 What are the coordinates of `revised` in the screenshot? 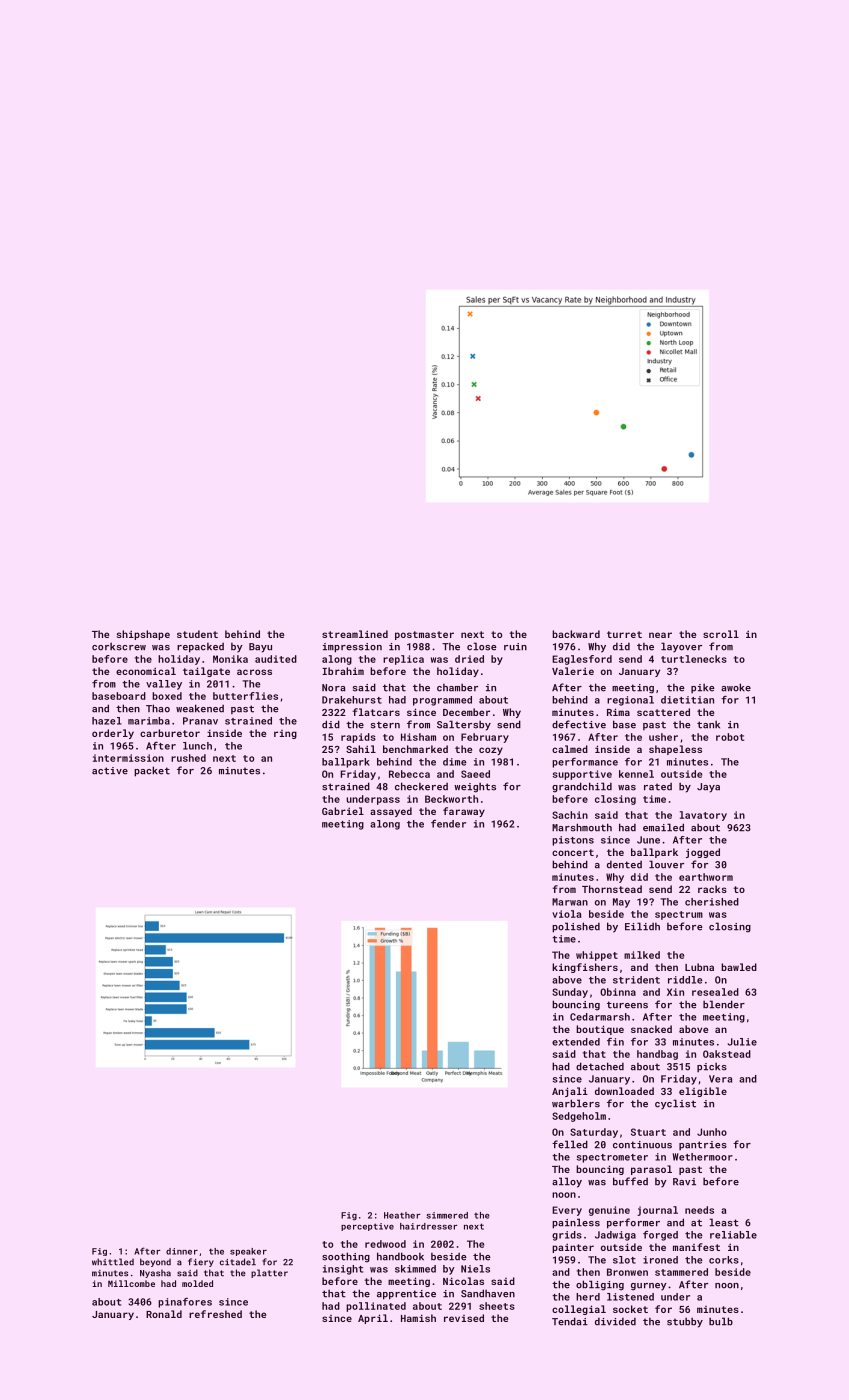 It's located at (464, 1318).
